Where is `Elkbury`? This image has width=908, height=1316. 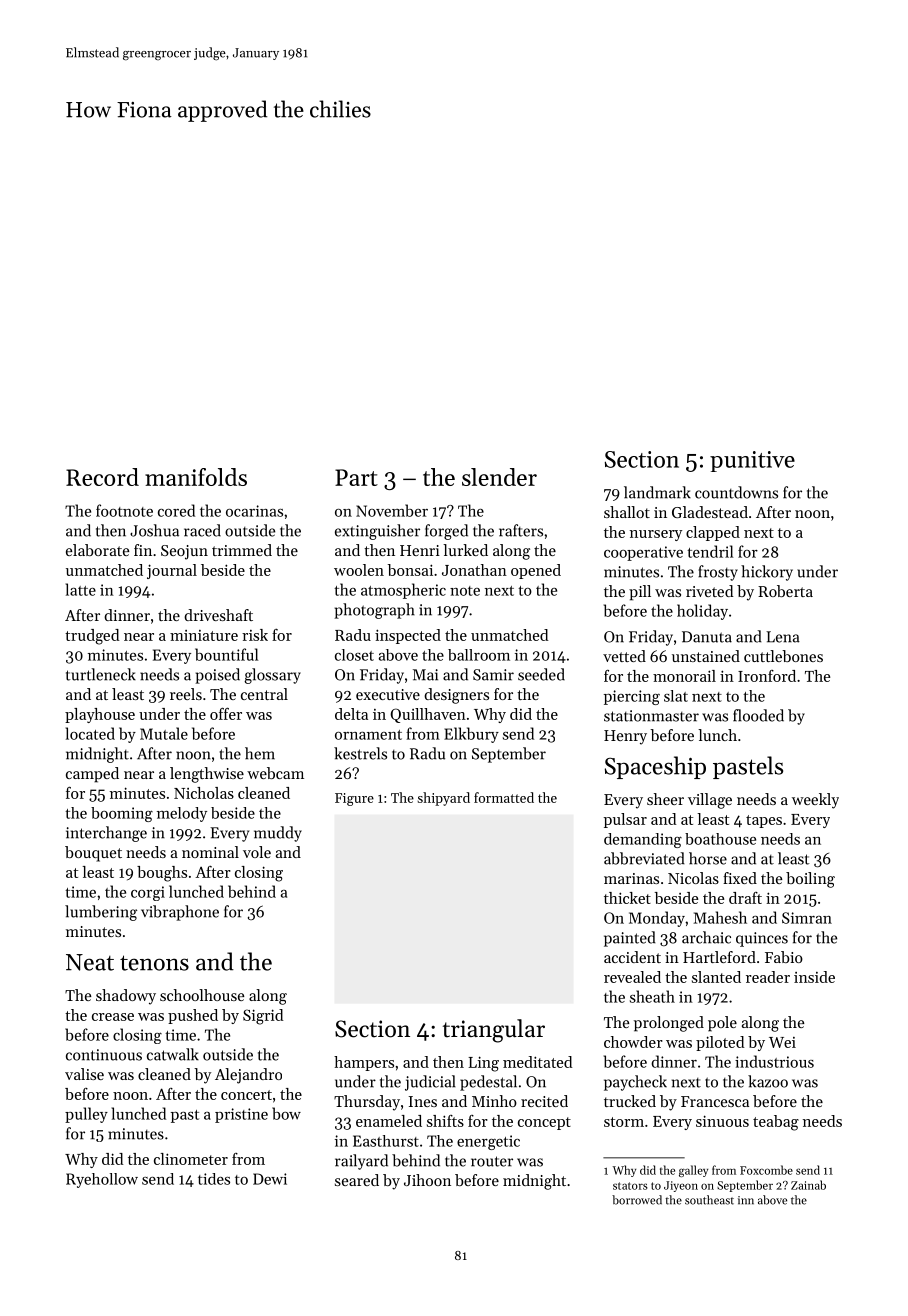 Elkbury is located at coordinates (471, 735).
